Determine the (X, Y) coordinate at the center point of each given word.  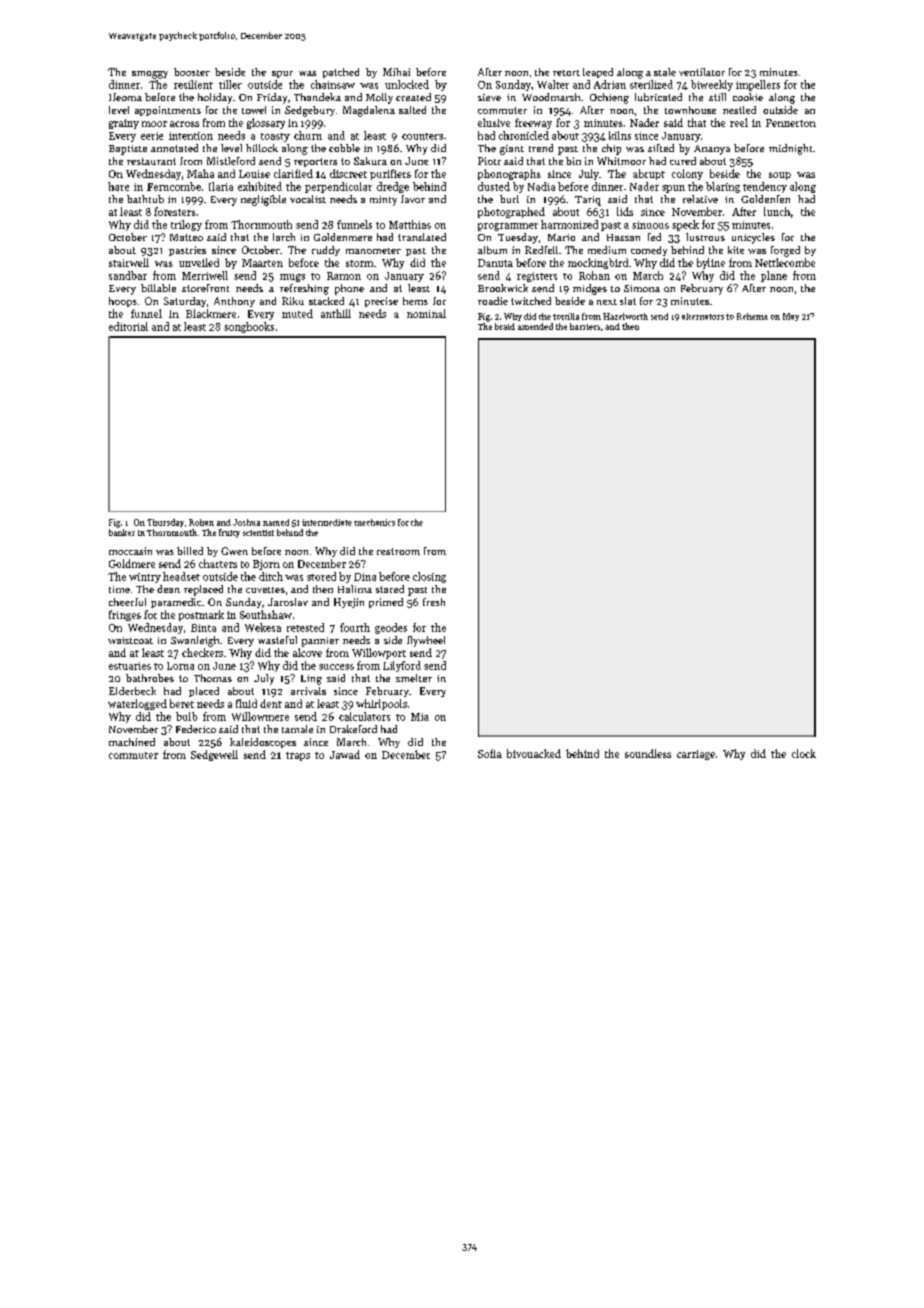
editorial (128, 326)
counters (422, 136)
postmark (201, 615)
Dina (365, 577)
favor (413, 199)
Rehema (752, 316)
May (791, 317)
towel (254, 110)
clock (804, 753)
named (276, 522)
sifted (661, 148)
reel (739, 122)
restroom (398, 551)
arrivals (308, 691)
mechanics (374, 522)
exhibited (260, 186)
